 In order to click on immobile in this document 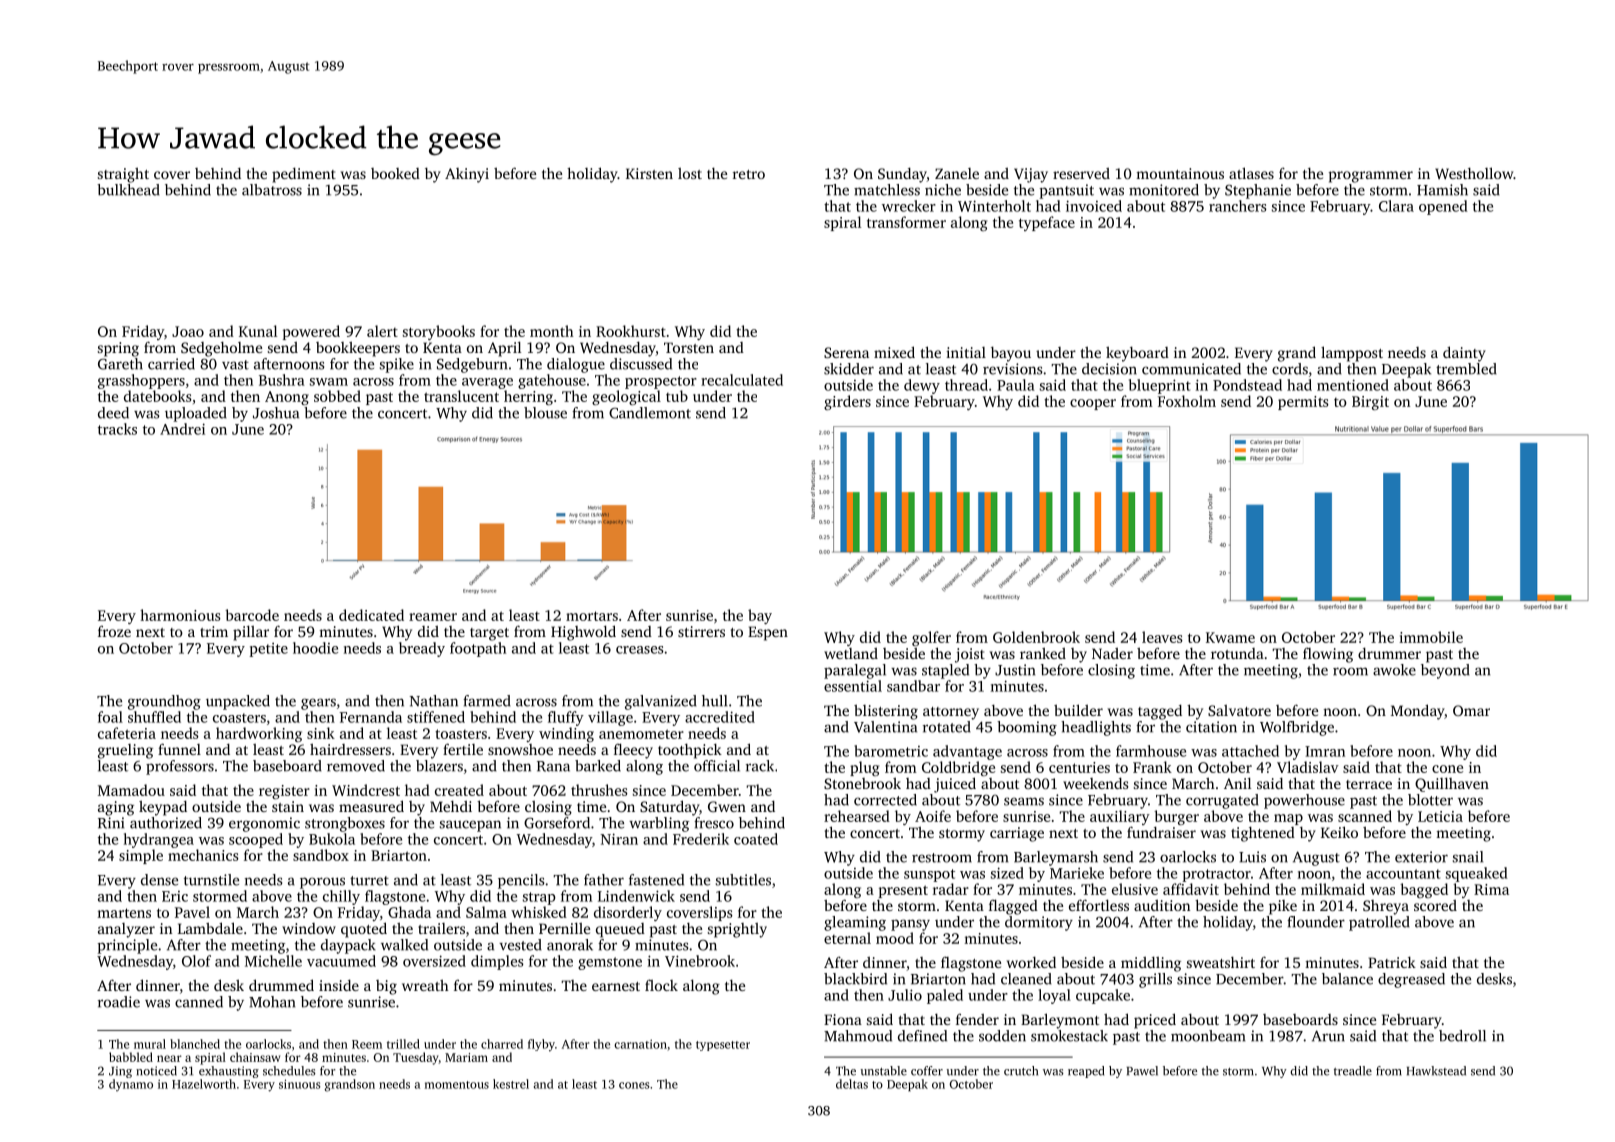, I will do `click(1431, 637)`.
